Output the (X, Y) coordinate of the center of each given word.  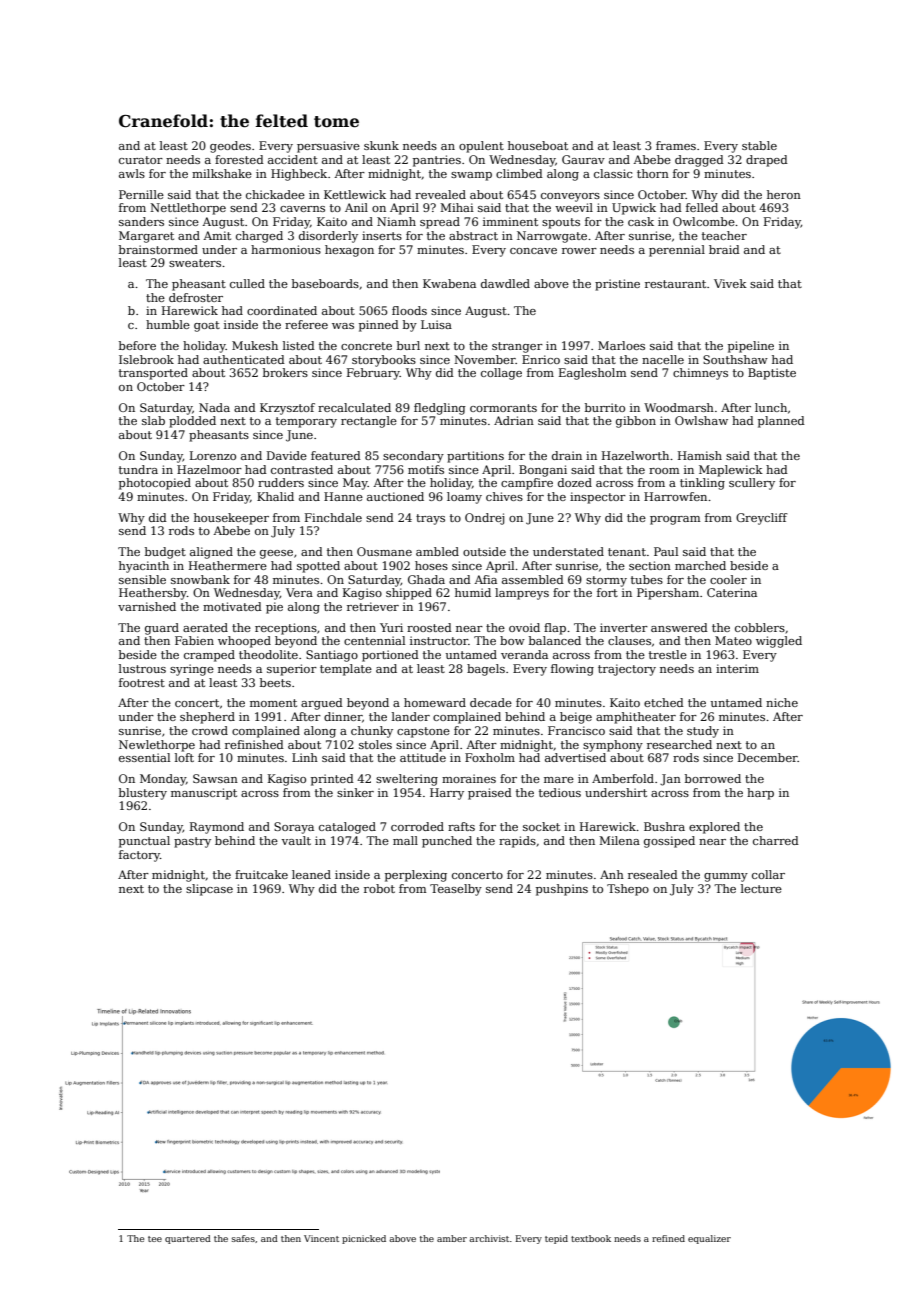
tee (155, 1239)
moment (273, 703)
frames (676, 145)
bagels (486, 670)
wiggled (779, 642)
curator (141, 160)
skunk (381, 145)
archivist (489, 1238)
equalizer (709, 1239)
